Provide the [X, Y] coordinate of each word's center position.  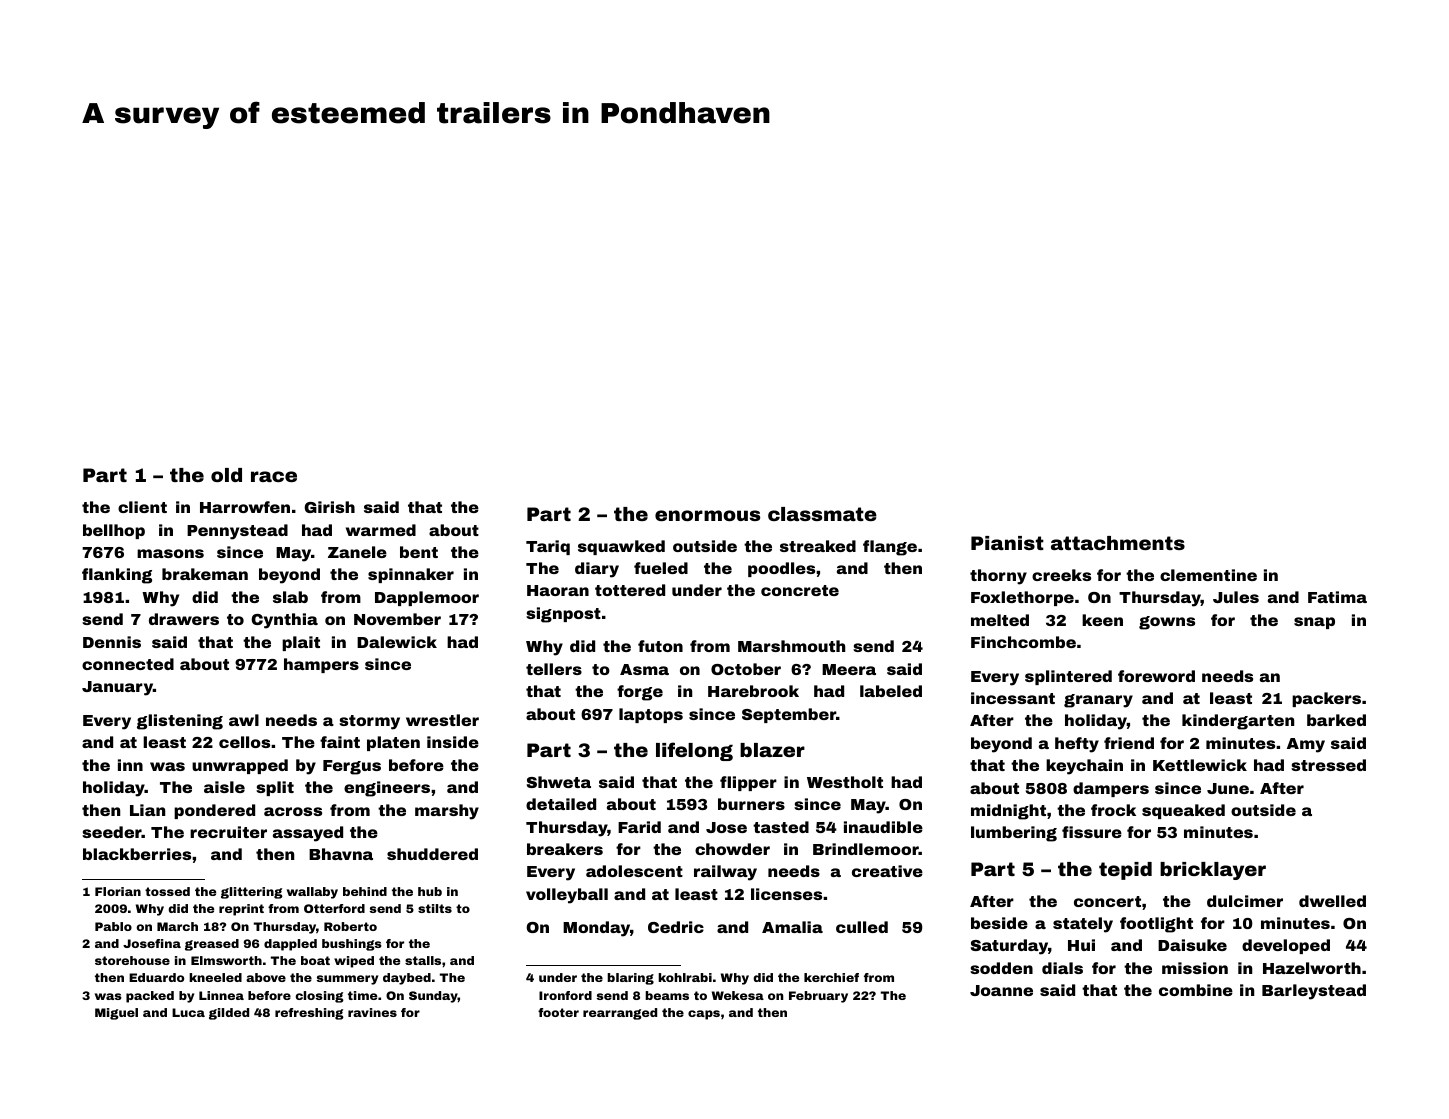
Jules [1236, 597]
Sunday [433, 997]
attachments [1118, 543]
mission [1195, 968]
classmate [822, 514]
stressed [1328, 765]
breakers [565, 849]
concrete [800, 590]
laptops [651, 715]
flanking [117, 576]
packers [1326, 699]
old [226, 475]
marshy [447, 812]
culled [862, 927]
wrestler [442, 720]
